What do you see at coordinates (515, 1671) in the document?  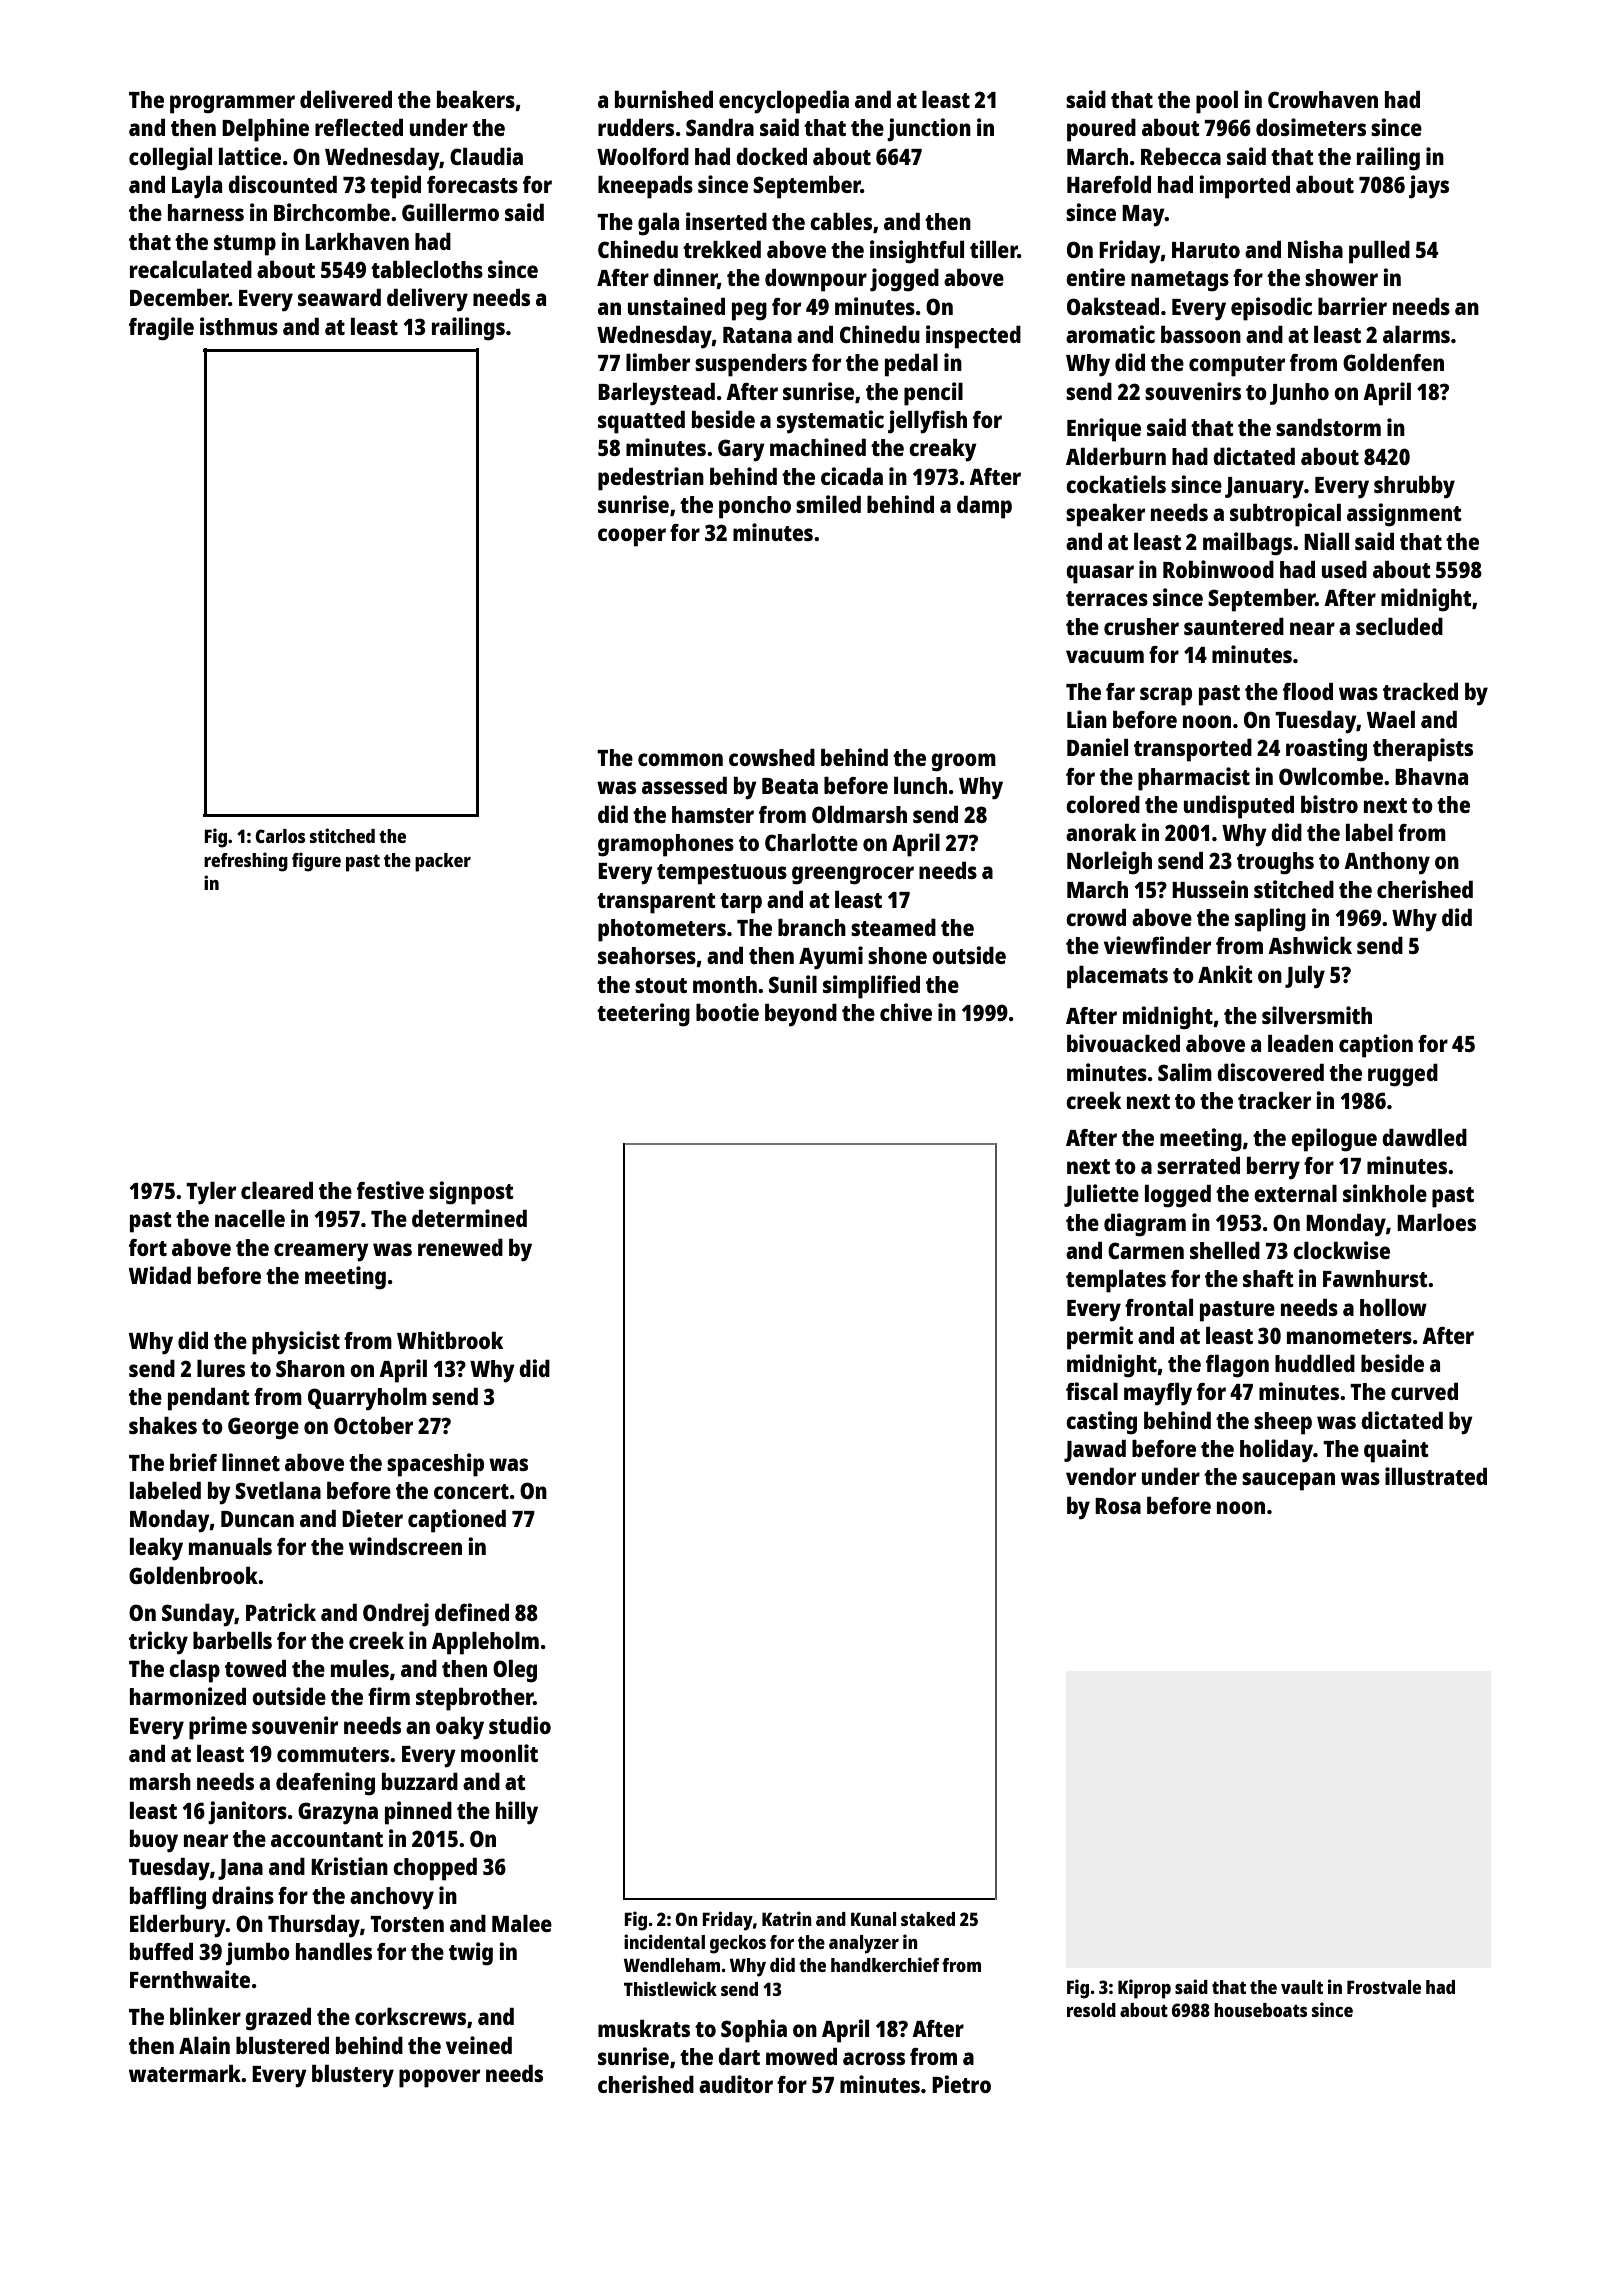 I see `Oleg` at bounding box center [515, 1671].
